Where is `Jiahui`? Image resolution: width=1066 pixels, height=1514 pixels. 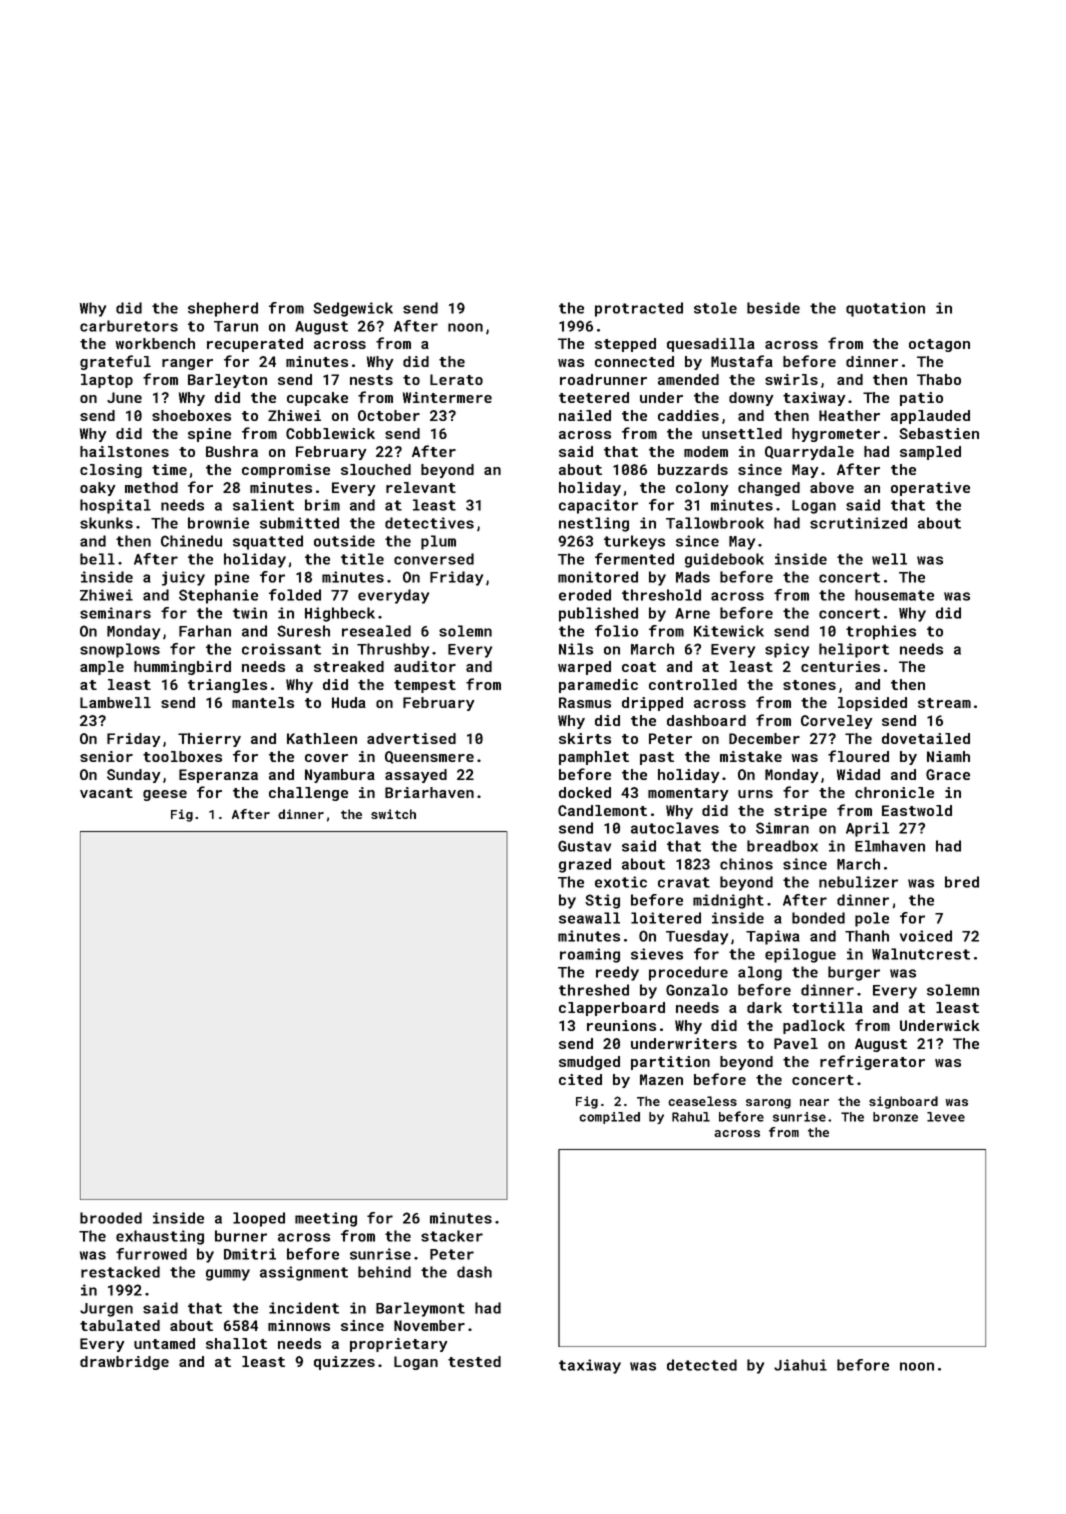 Jiahui is located at coordinates (800, 1365).
